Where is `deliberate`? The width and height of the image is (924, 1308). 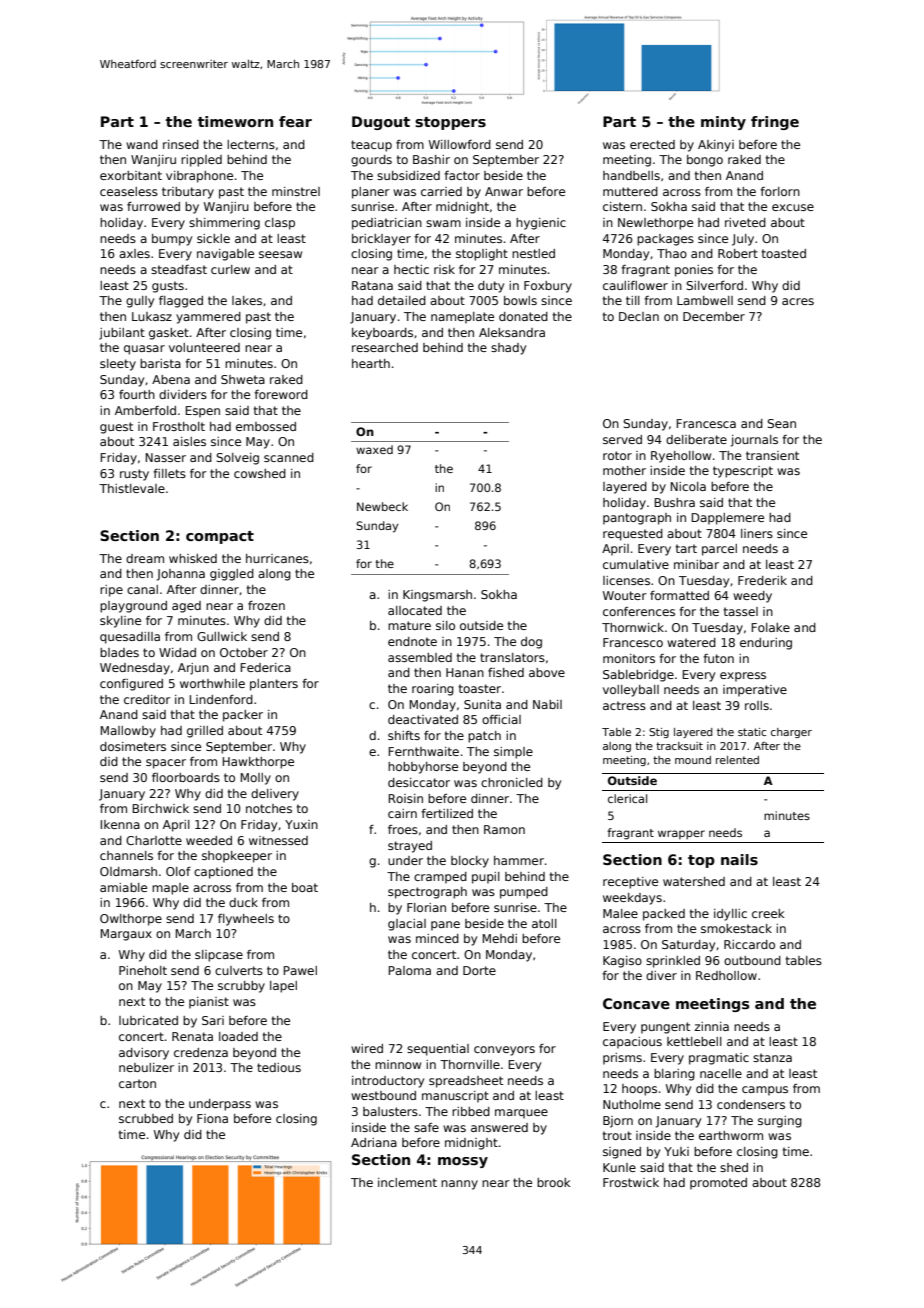 deliberate is located at coordinates (696, 439).
